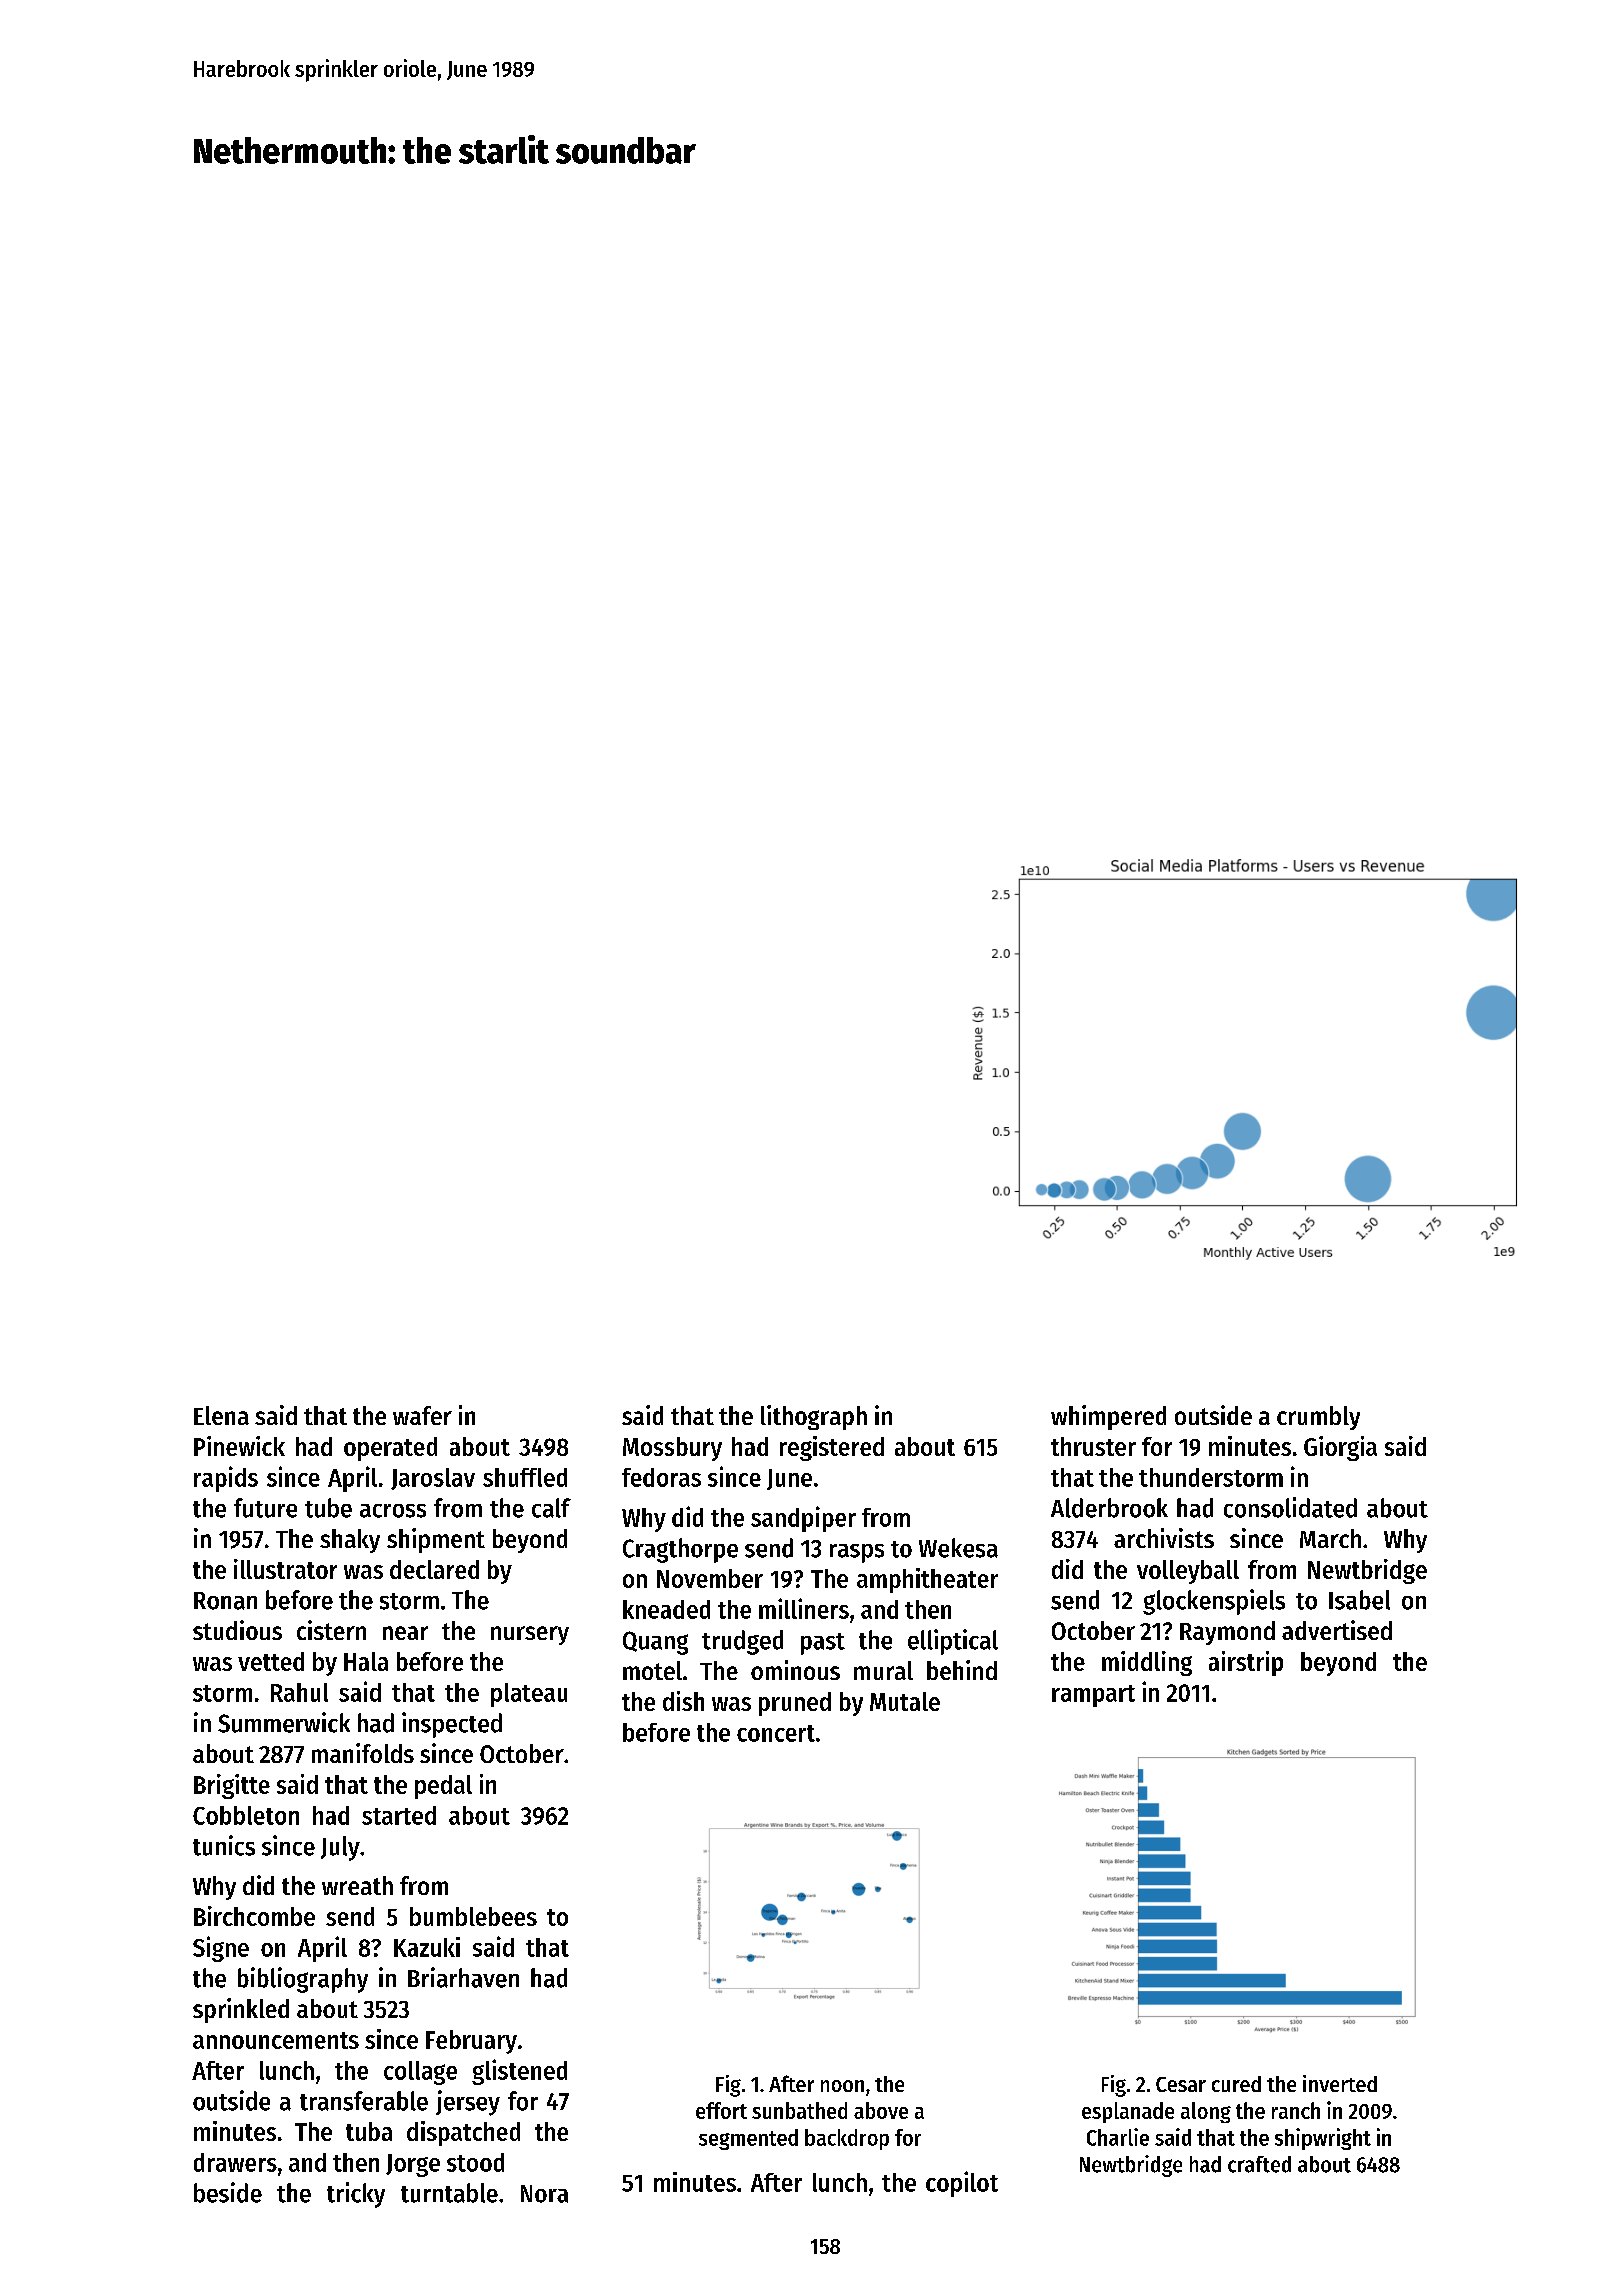  Describe the element at coordinates (962, 2184) in the screenshot. I see `copilot` at that location.
